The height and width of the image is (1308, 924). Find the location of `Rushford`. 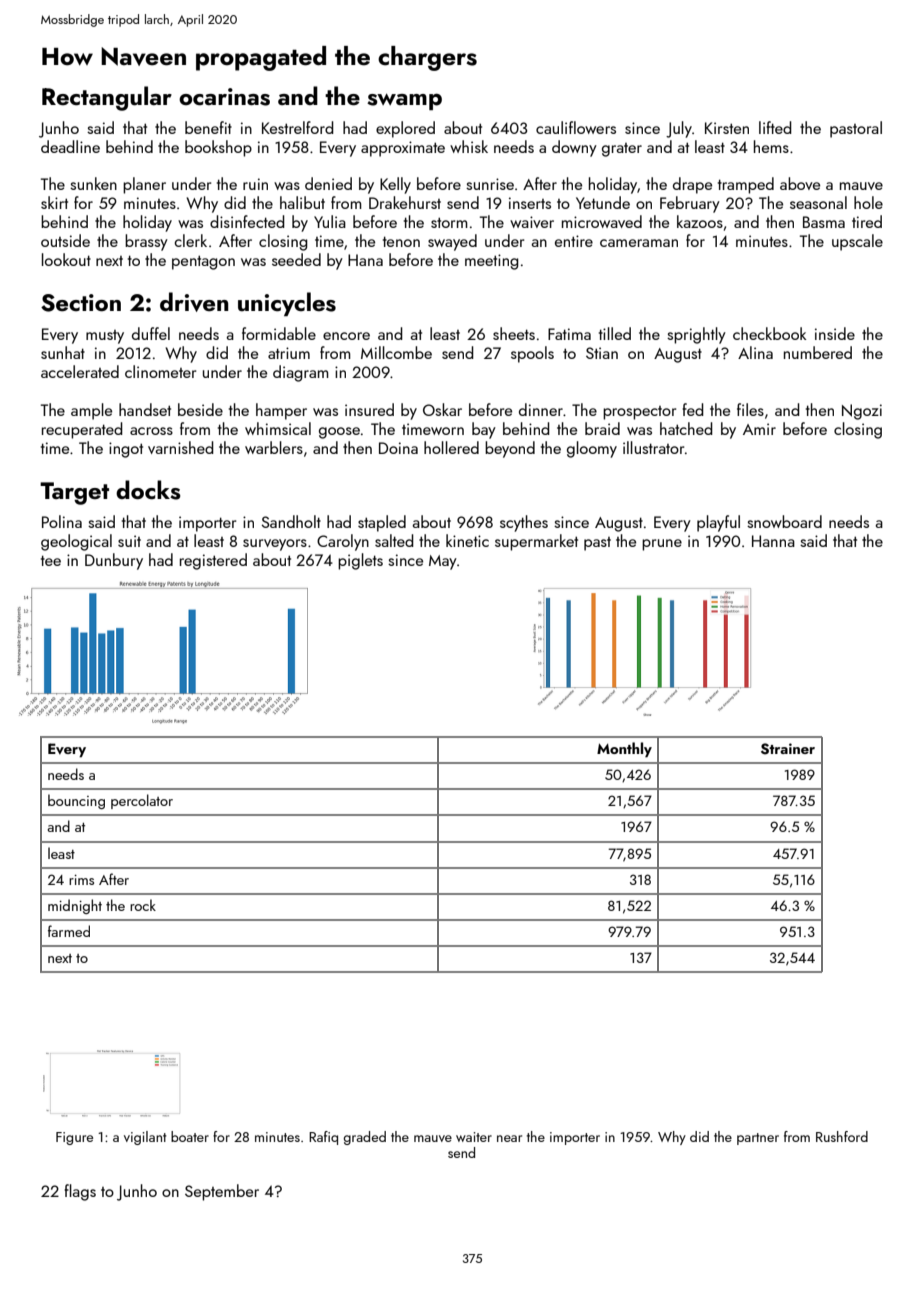

Rushford is located at coordinates (842, 1136).
